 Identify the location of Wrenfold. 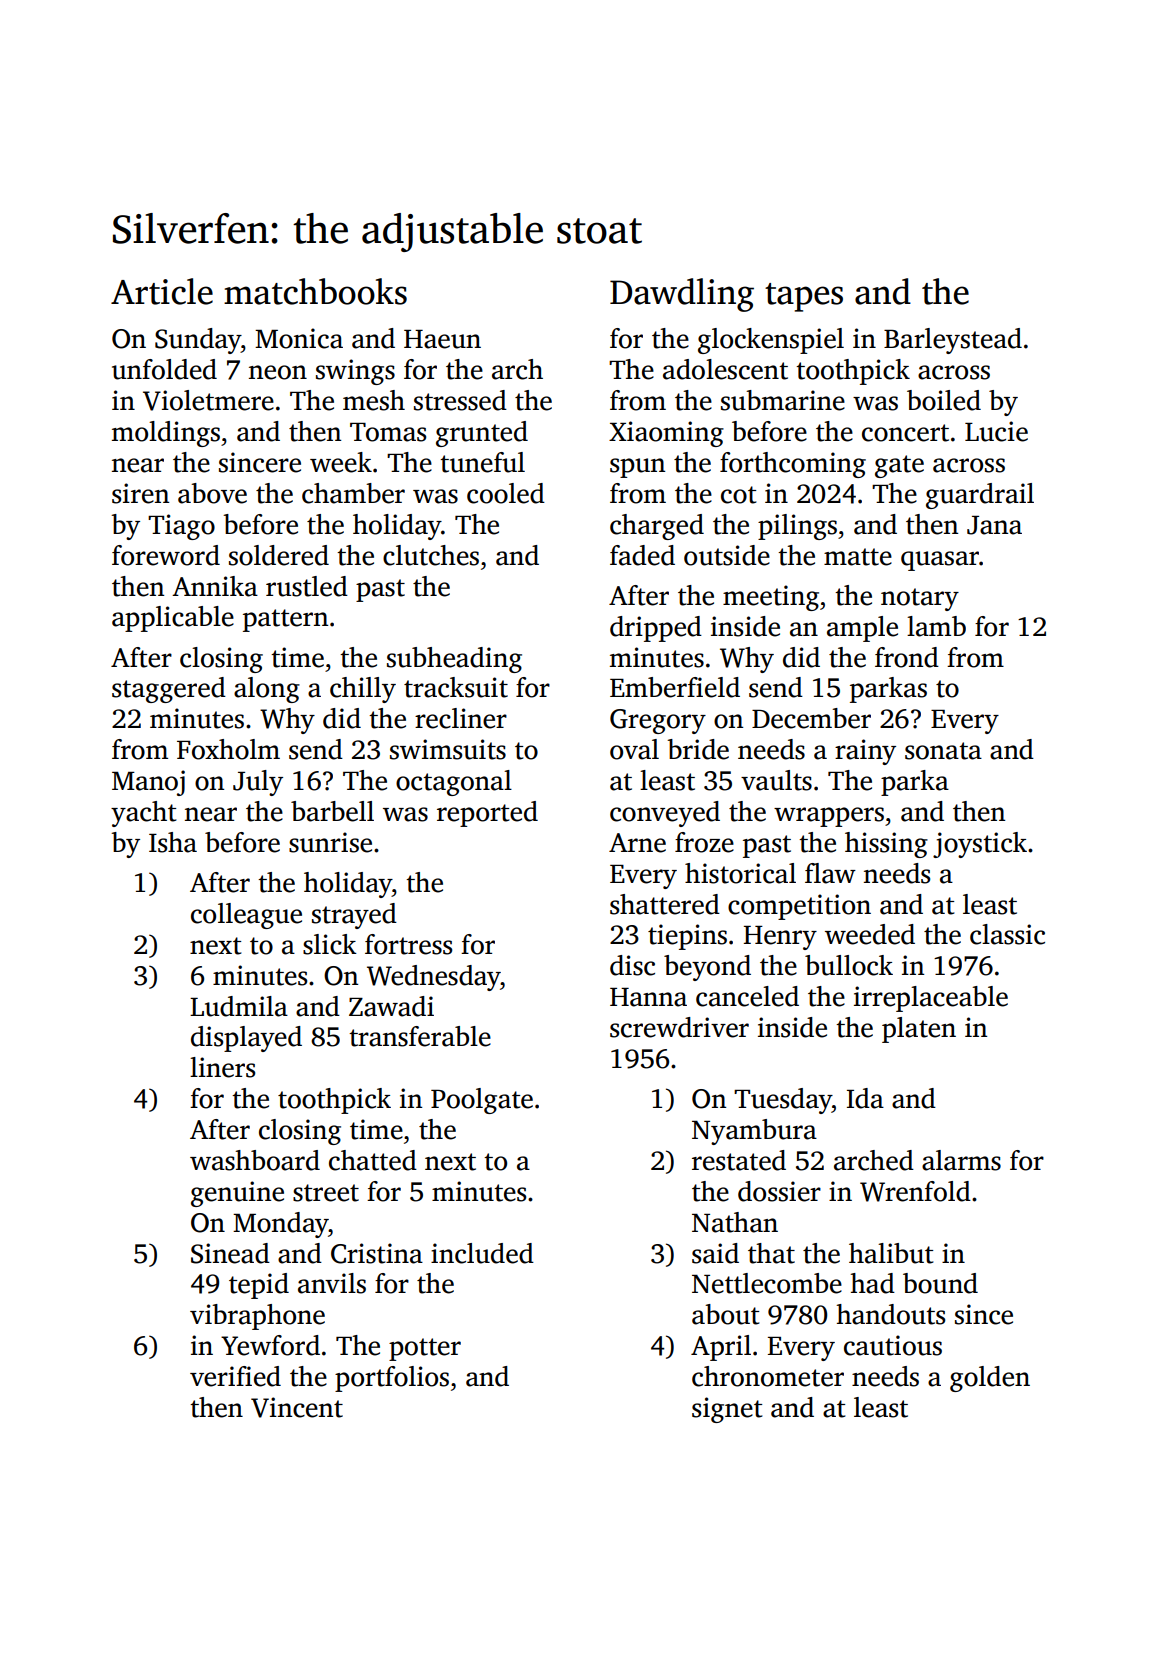
(915, 1191).
